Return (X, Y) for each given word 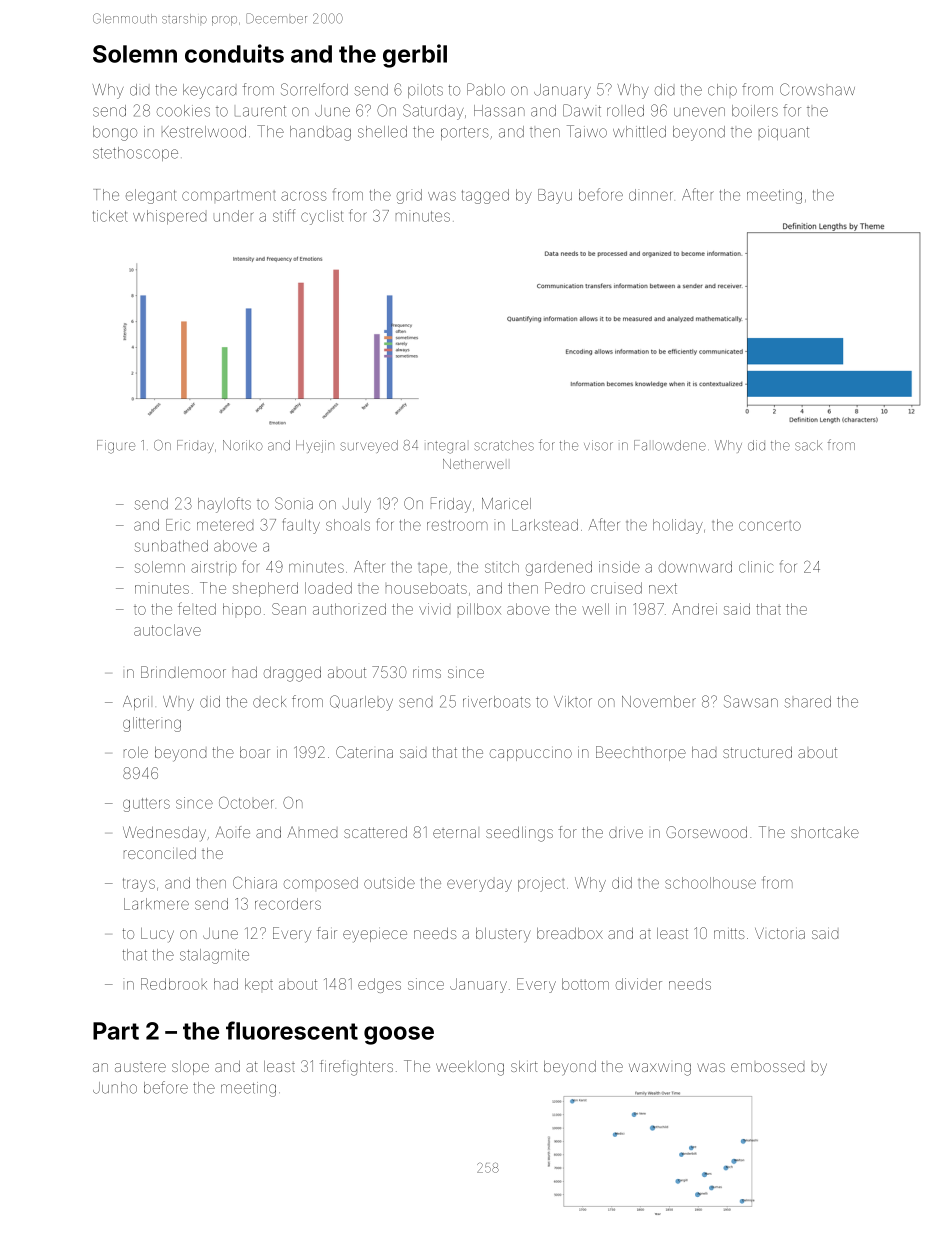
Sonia (294, 503)
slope (190, 1068)
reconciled (160, 853)
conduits (234, 53)
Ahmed (312, 832)
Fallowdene (670, 445)
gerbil (415, 56)
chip (722, 90)
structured (757, 752)
